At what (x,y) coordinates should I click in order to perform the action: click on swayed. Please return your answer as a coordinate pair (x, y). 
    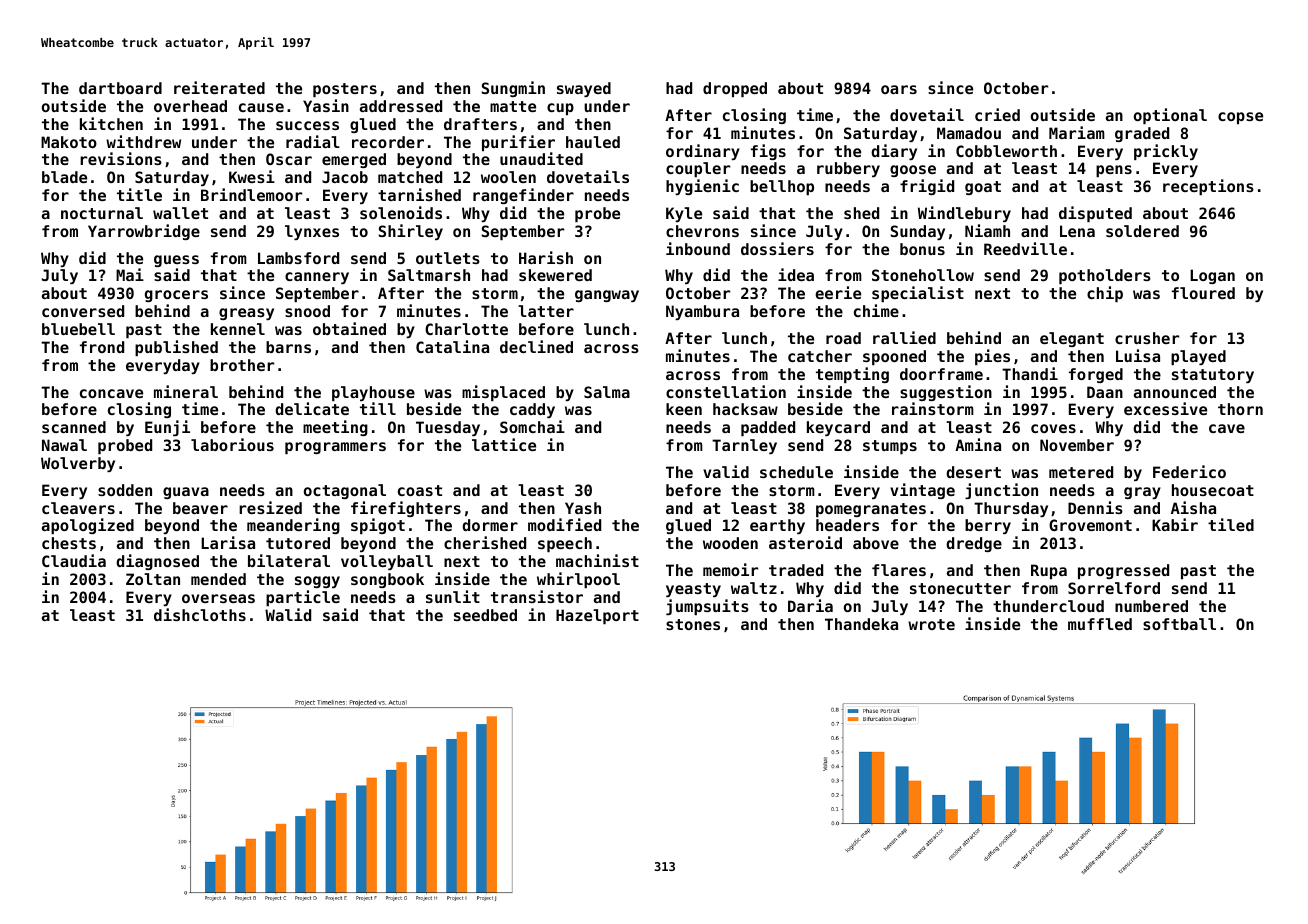
    Looking at the image, I should click on (584, 89).
